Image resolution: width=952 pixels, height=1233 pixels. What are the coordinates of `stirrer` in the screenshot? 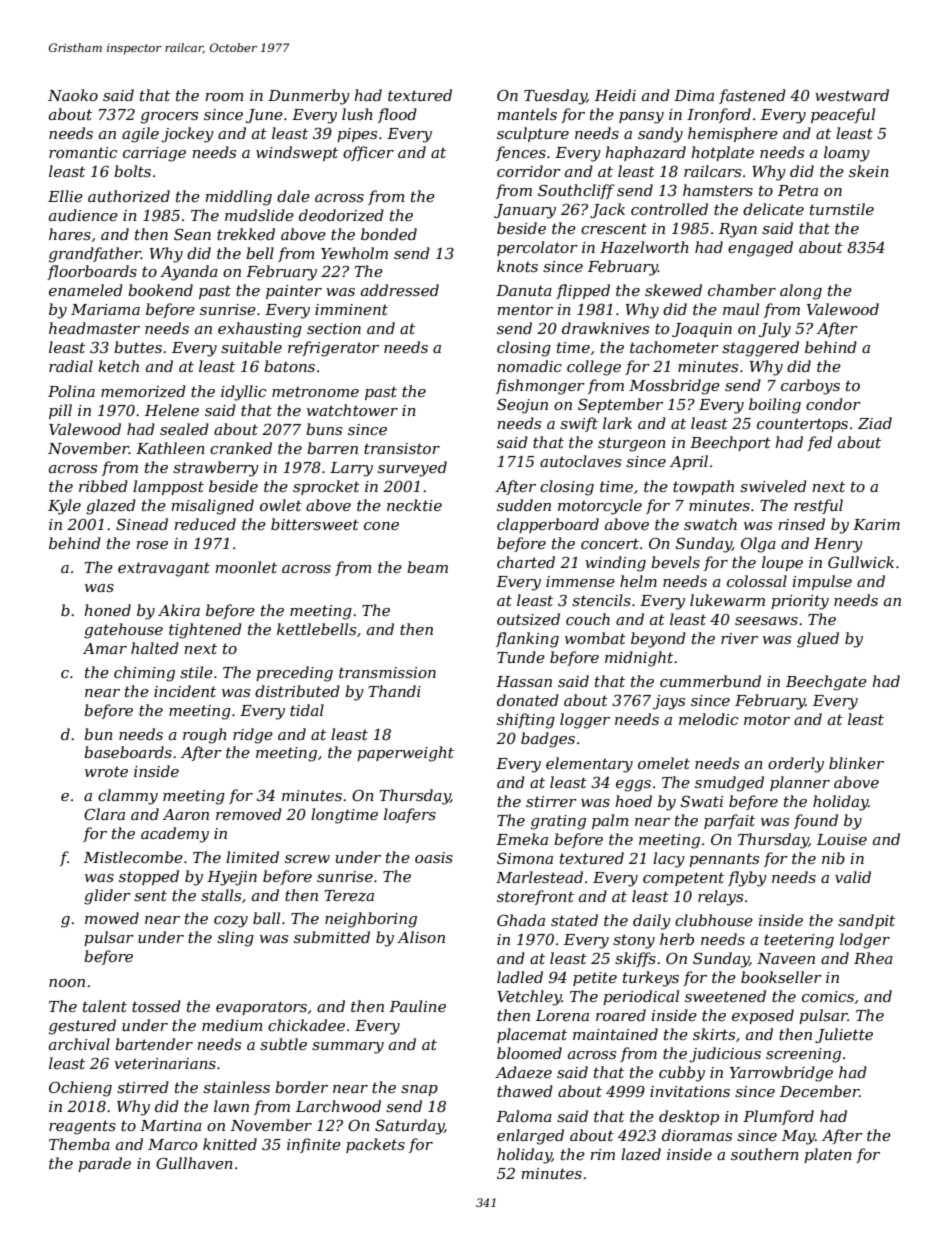 It's located at (551, 801).
